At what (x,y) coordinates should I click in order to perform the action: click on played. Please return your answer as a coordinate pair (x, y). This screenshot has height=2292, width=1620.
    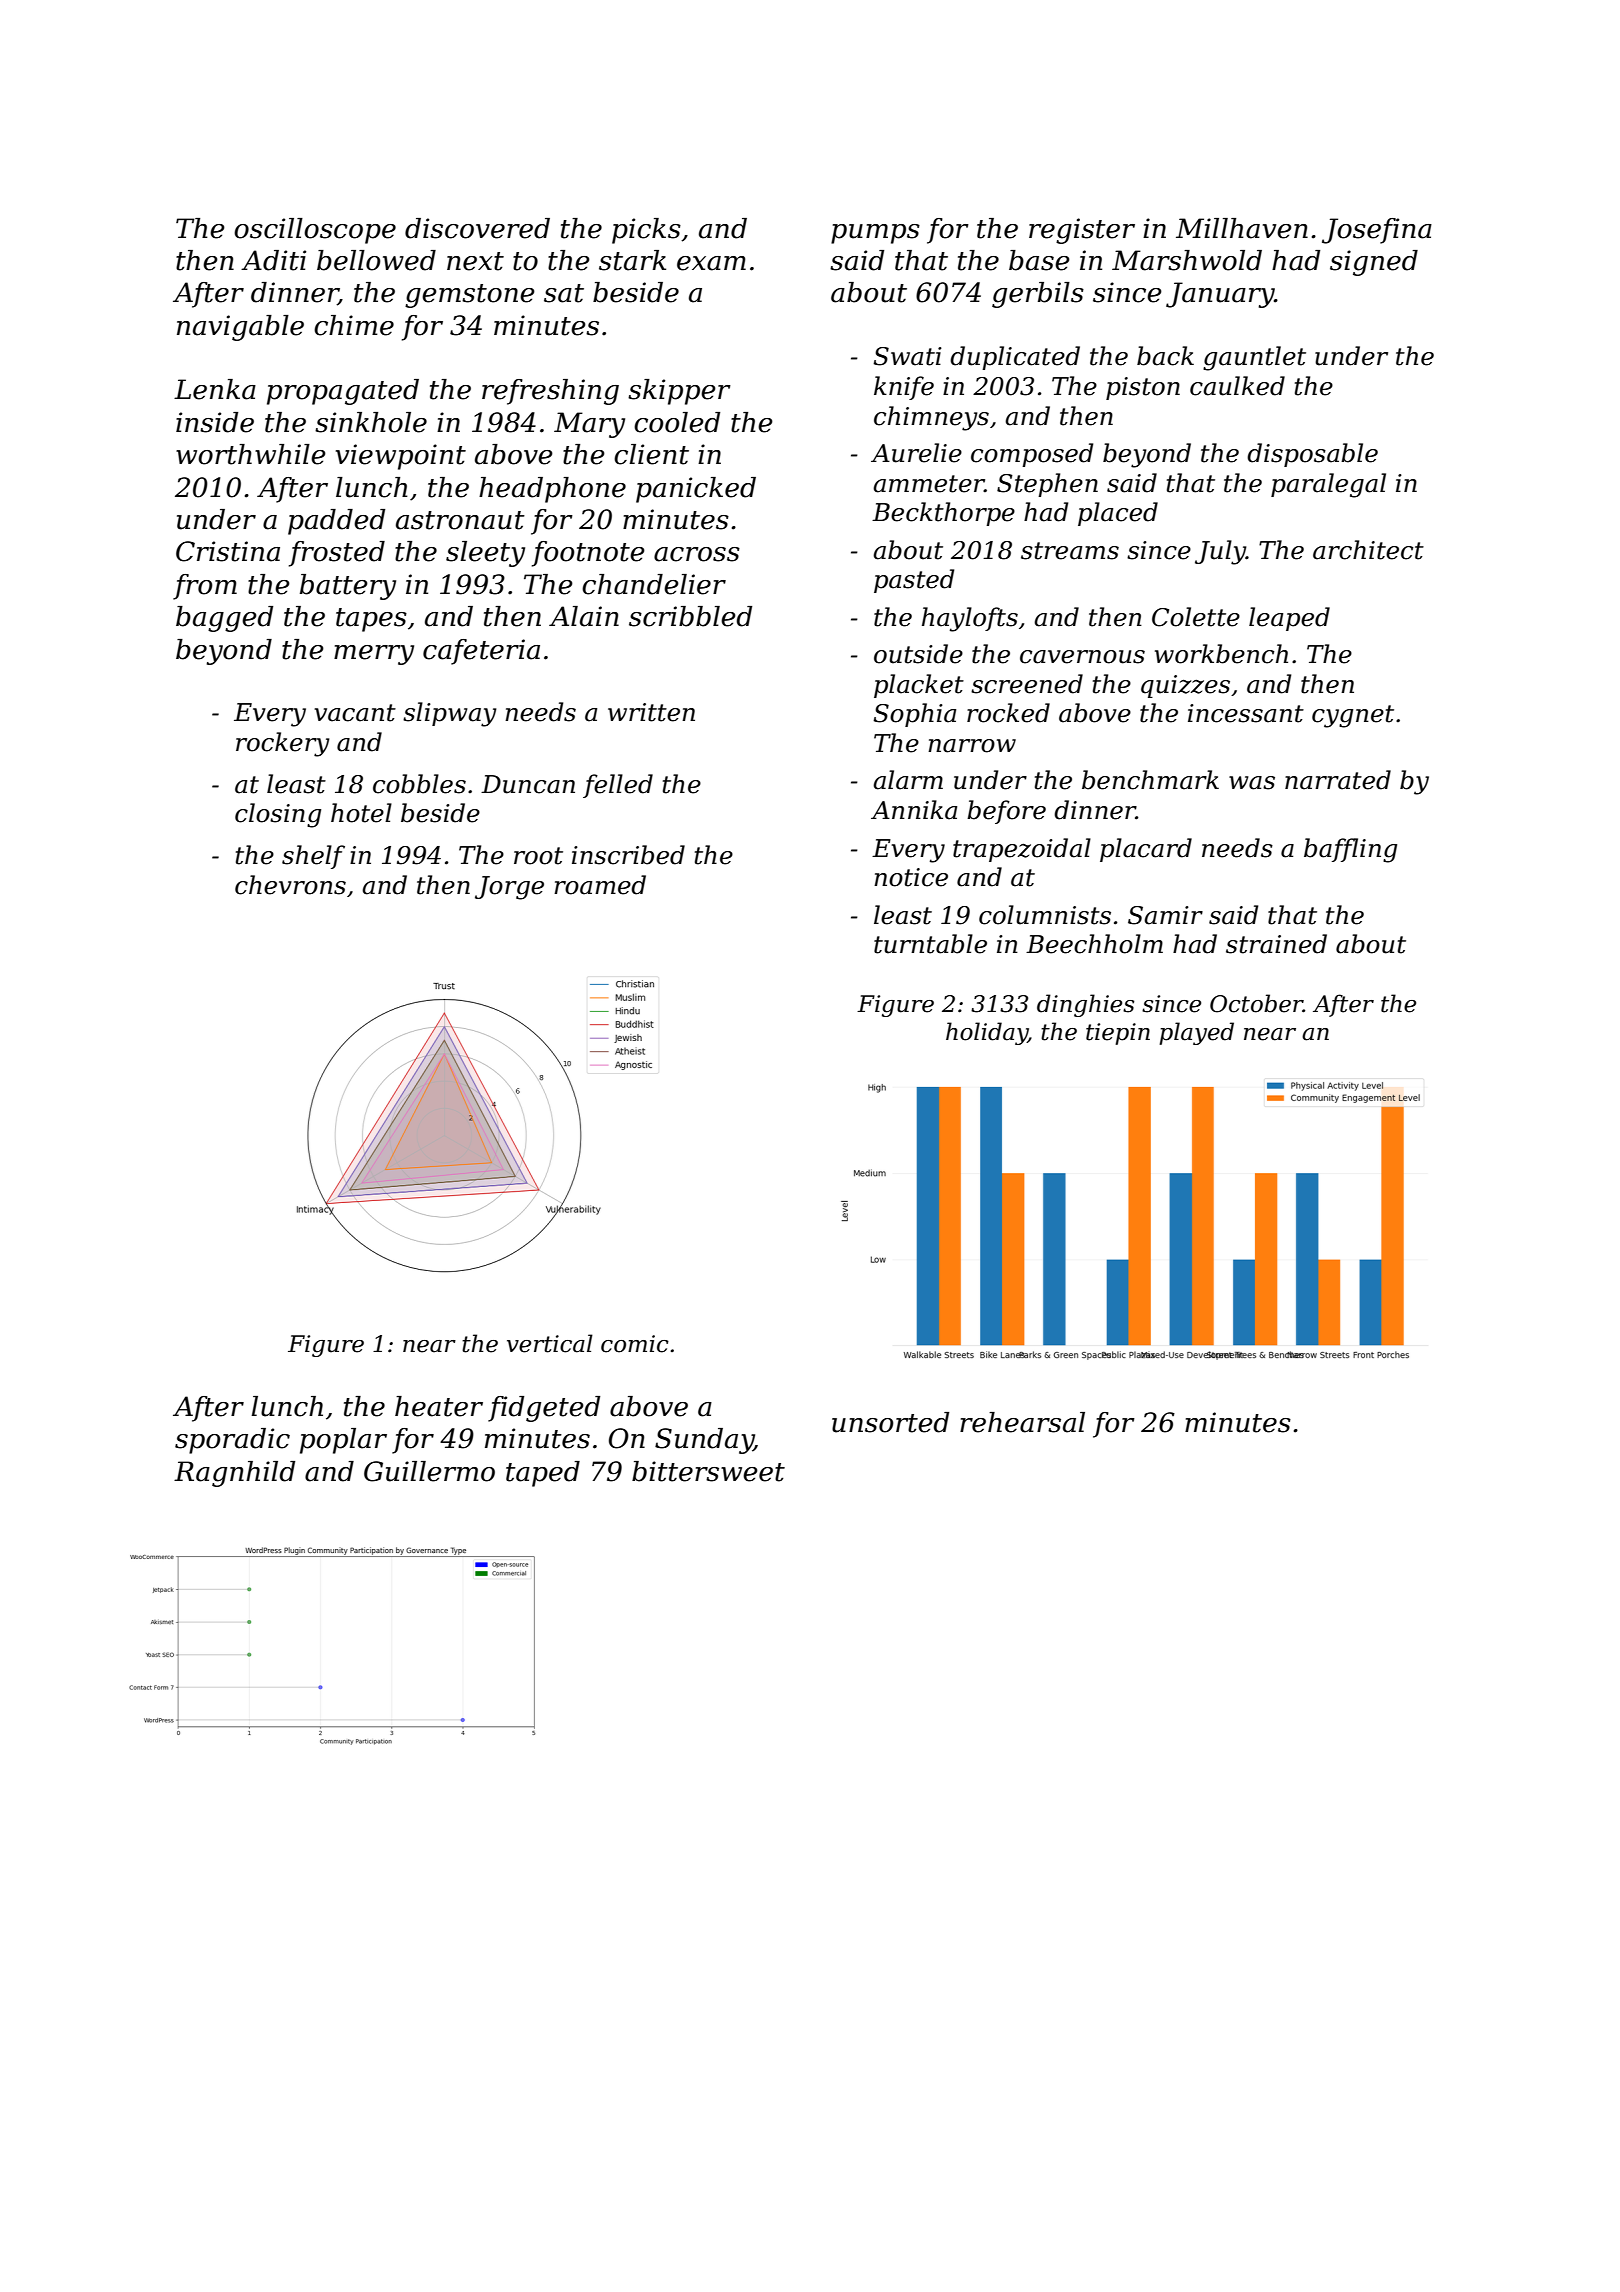
    Looking at the image, I should click on (1196, 1033).
